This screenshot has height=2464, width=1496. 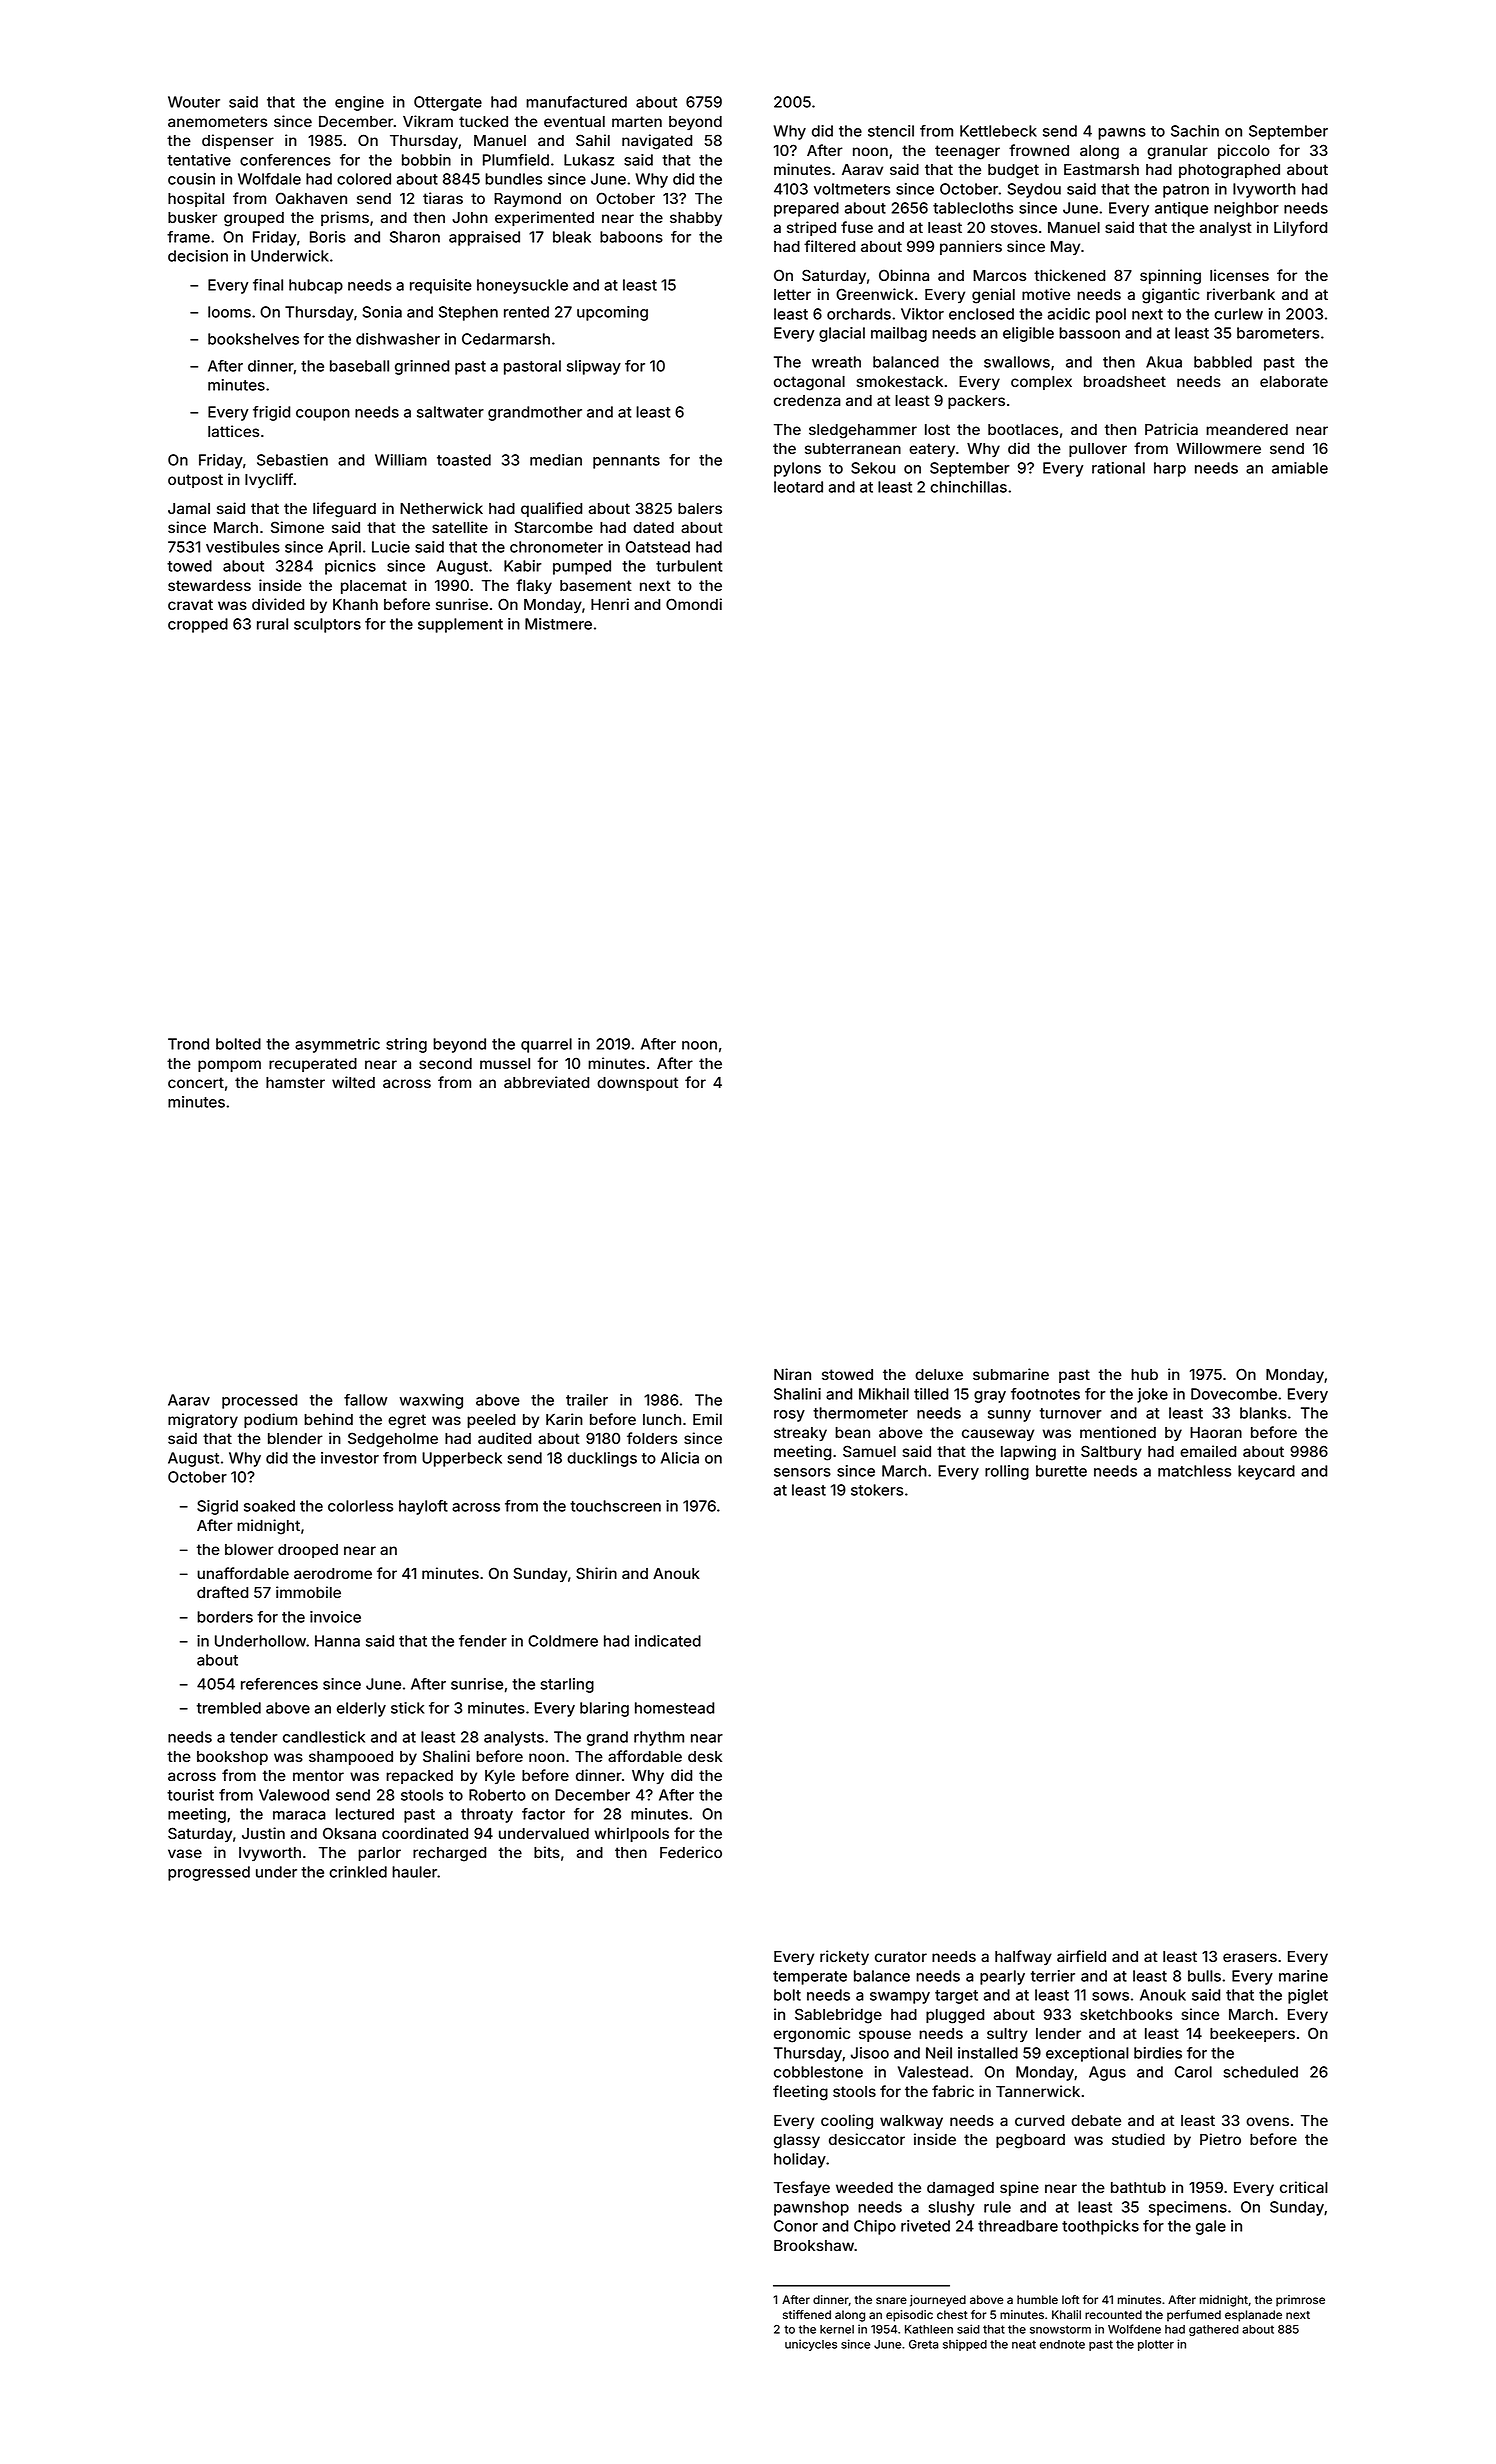 What do you see at coordinates (254, 219) in the screenshot?
I see `grouped` at bounding box center [254, 219].
